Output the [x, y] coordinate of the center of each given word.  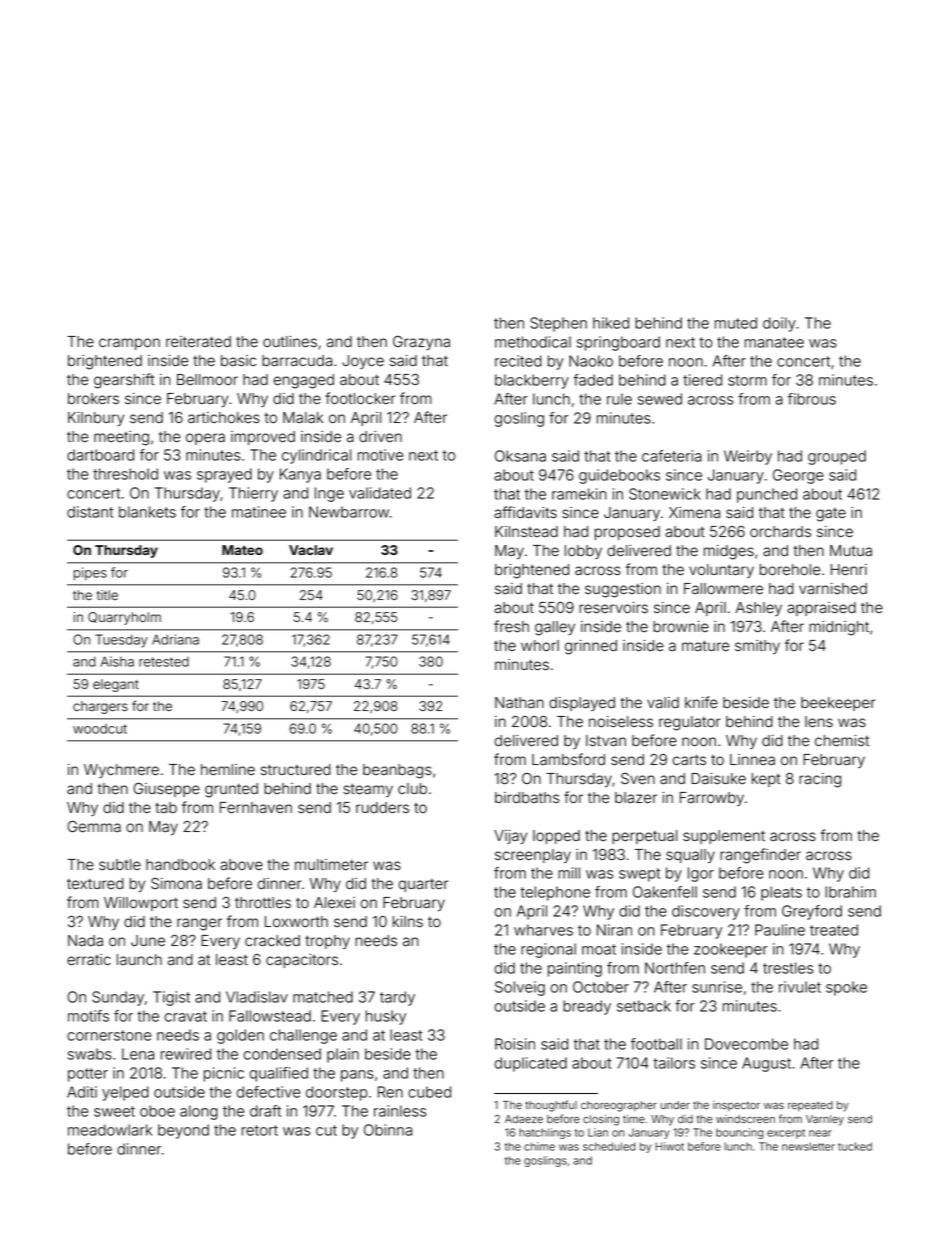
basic [238, 361]
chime [539, 1146]
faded [593, 380]
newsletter [808, 1146]
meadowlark [110, 1130]
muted [736, 323]
